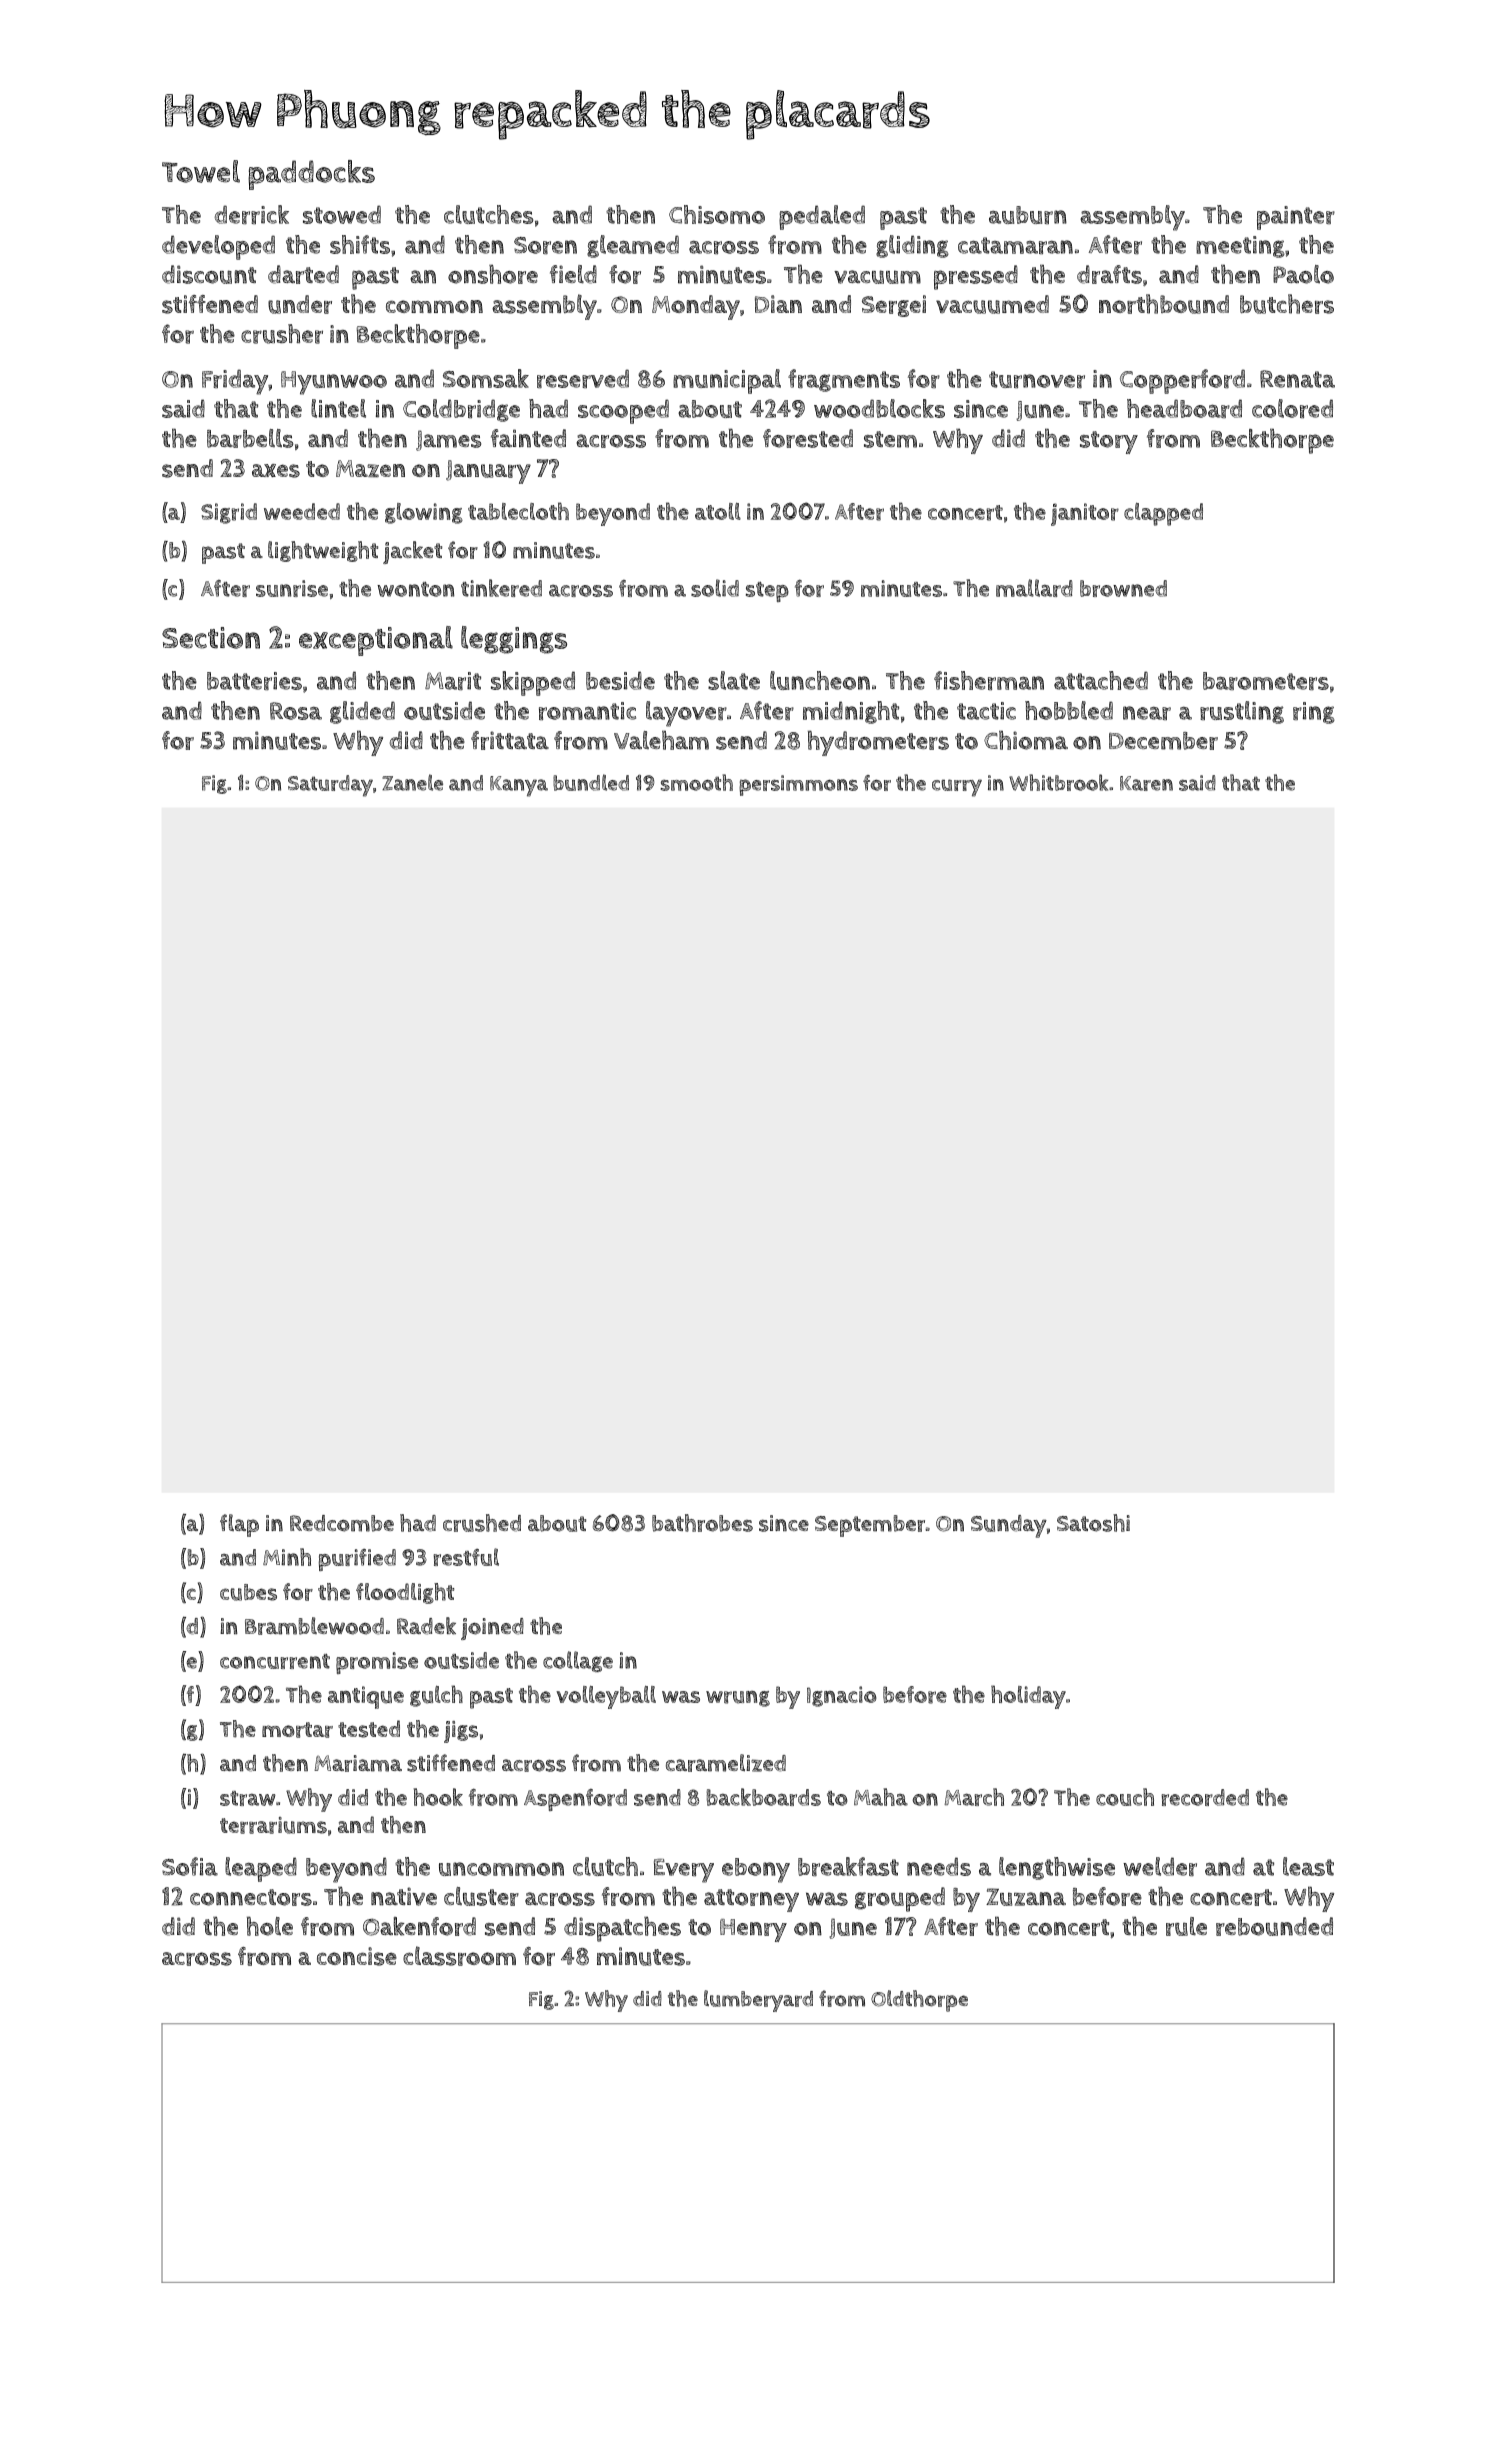 Image resolution: width=1496 pixels, height=2464 pixels. I want to click on flap, so click(239, 1525).
